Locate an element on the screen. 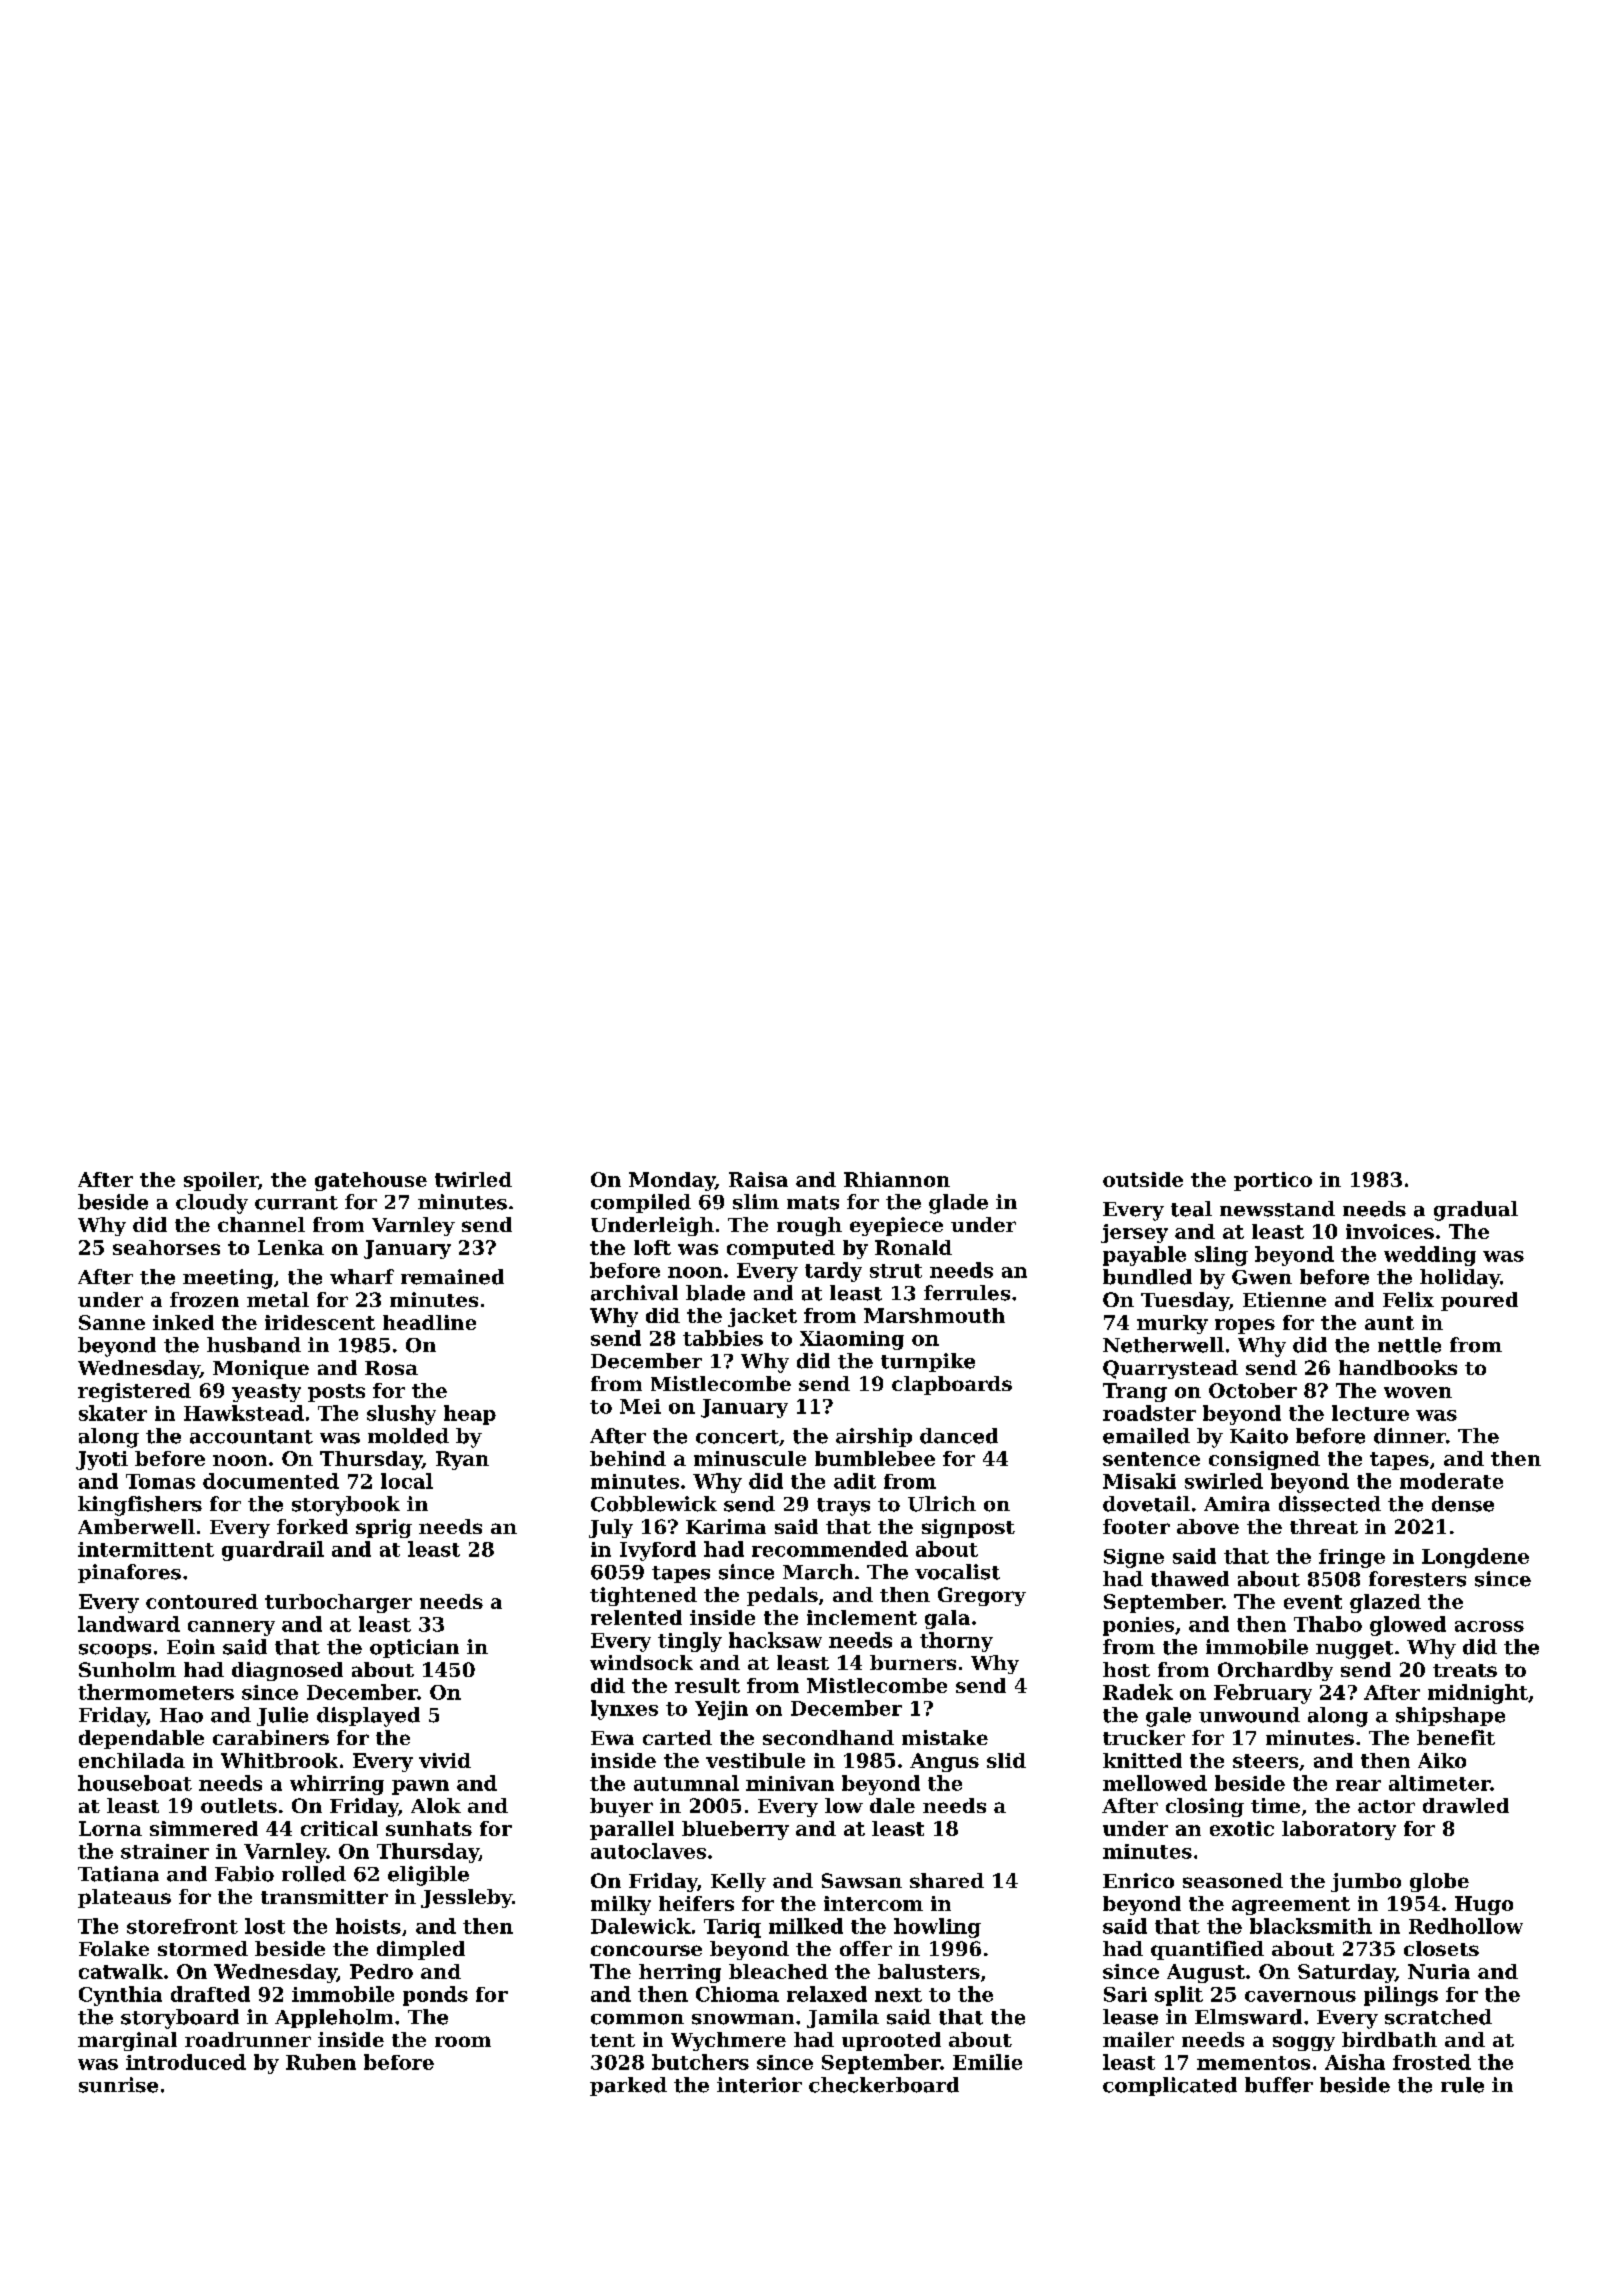 The width and height of the screenshot is (1620, 2292). roadrunner is located at coordinates (248, 2039).
